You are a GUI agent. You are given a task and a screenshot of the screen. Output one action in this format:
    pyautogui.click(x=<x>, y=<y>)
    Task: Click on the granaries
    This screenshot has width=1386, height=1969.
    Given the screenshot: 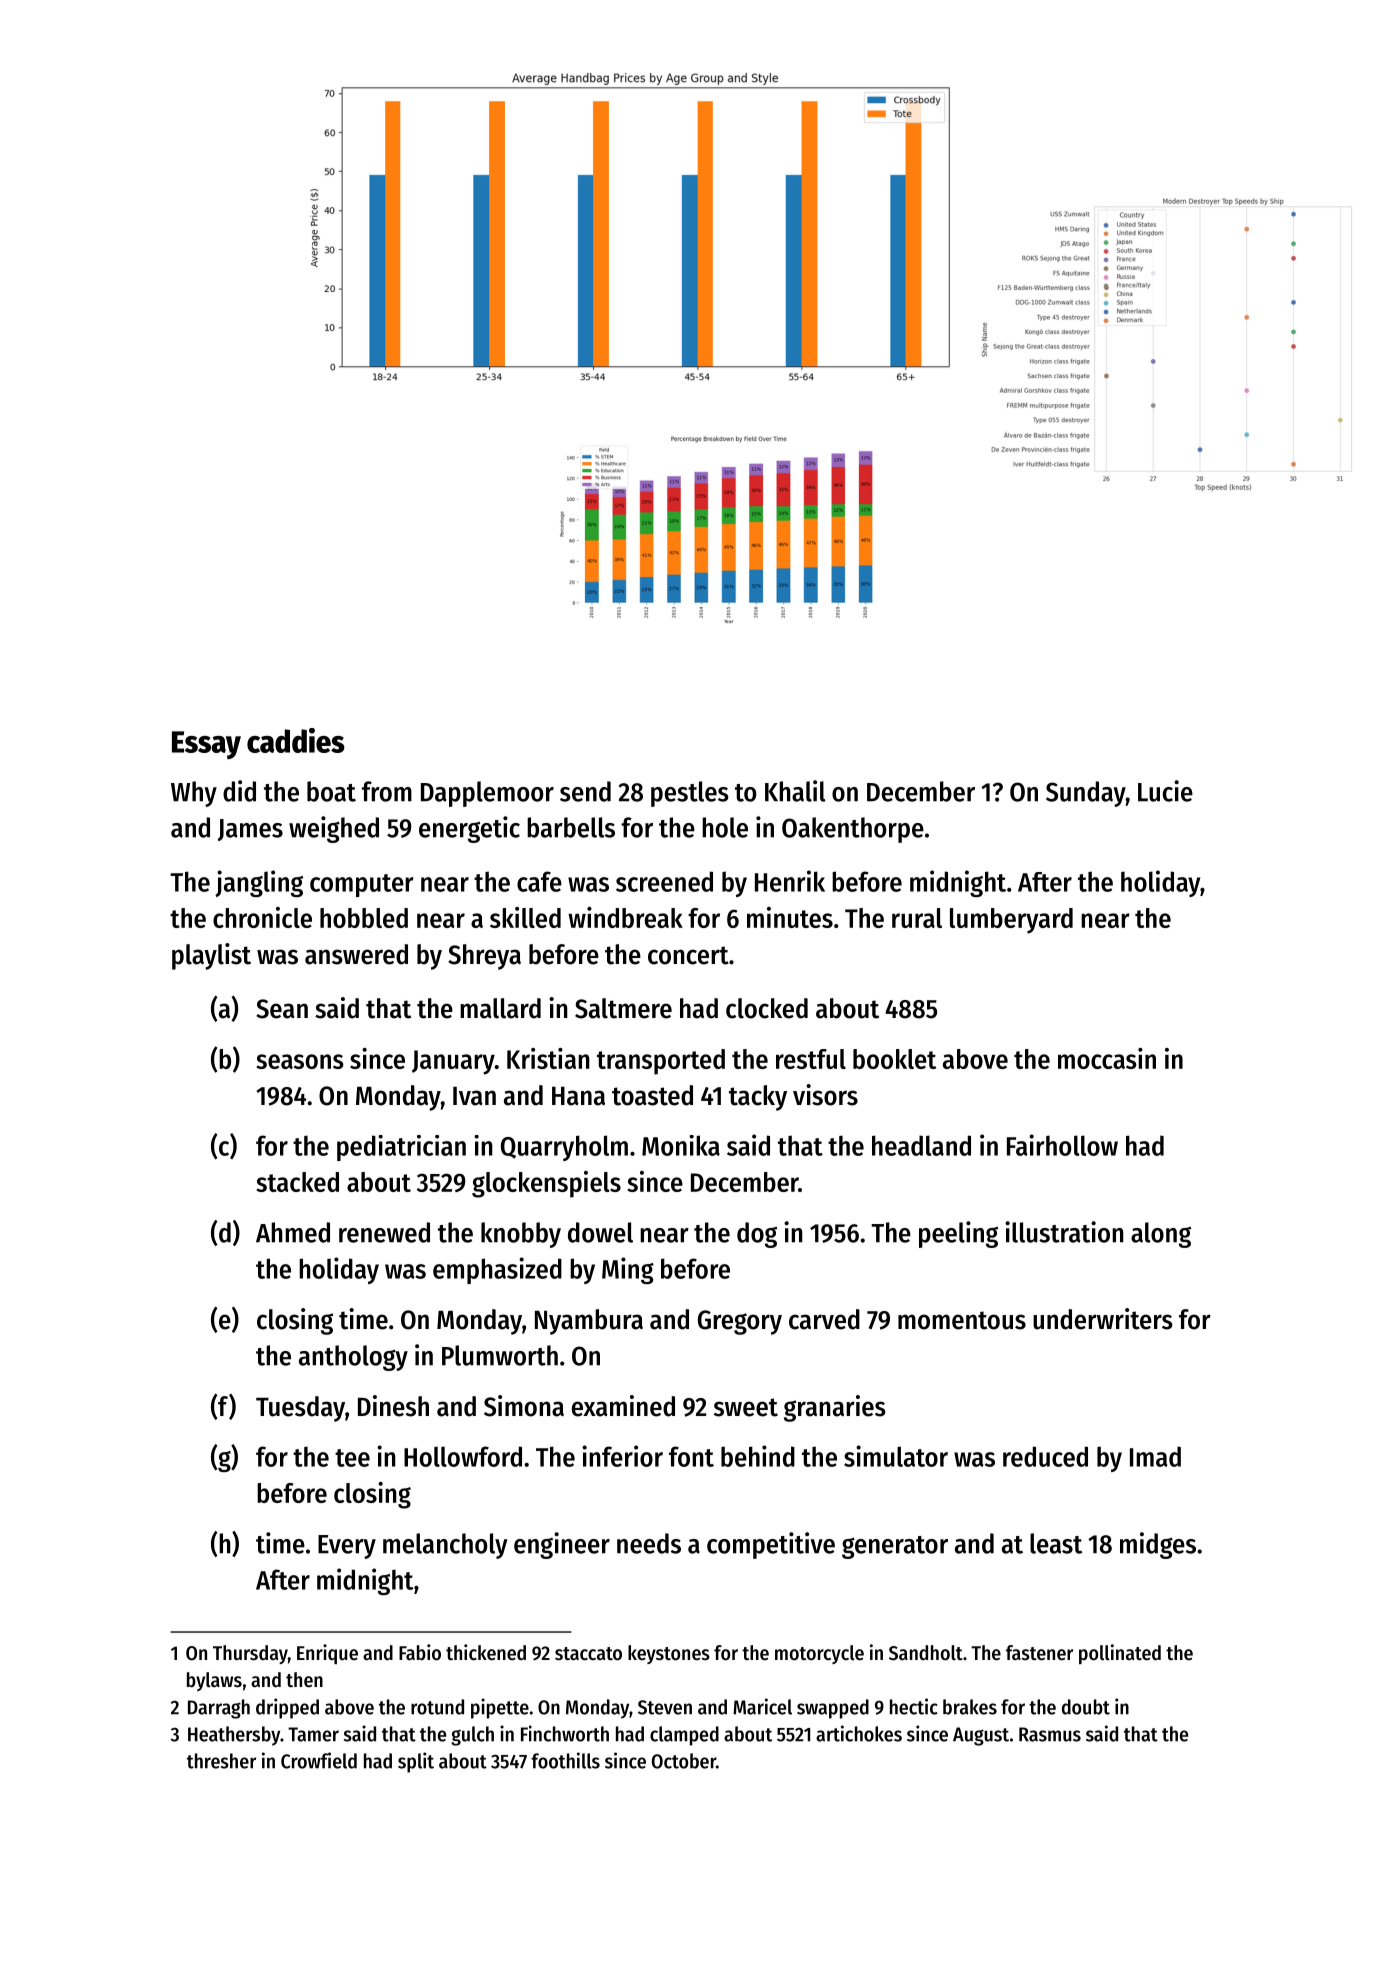 What is the action you would take?
    pyautogui.click(x=835, y=1408)
